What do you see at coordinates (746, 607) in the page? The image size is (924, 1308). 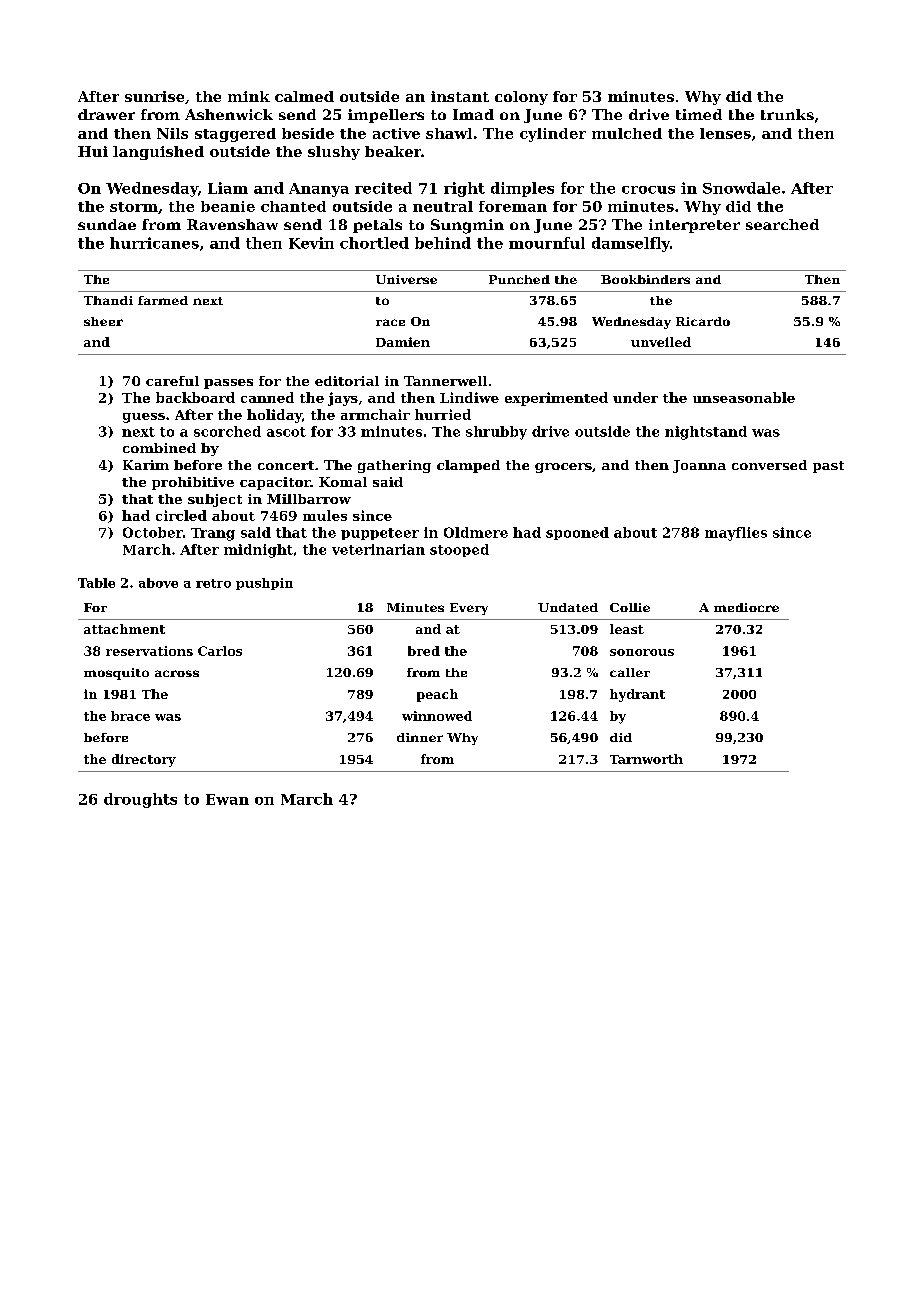 I see `mediocre` at bounding box center [746, 607].
